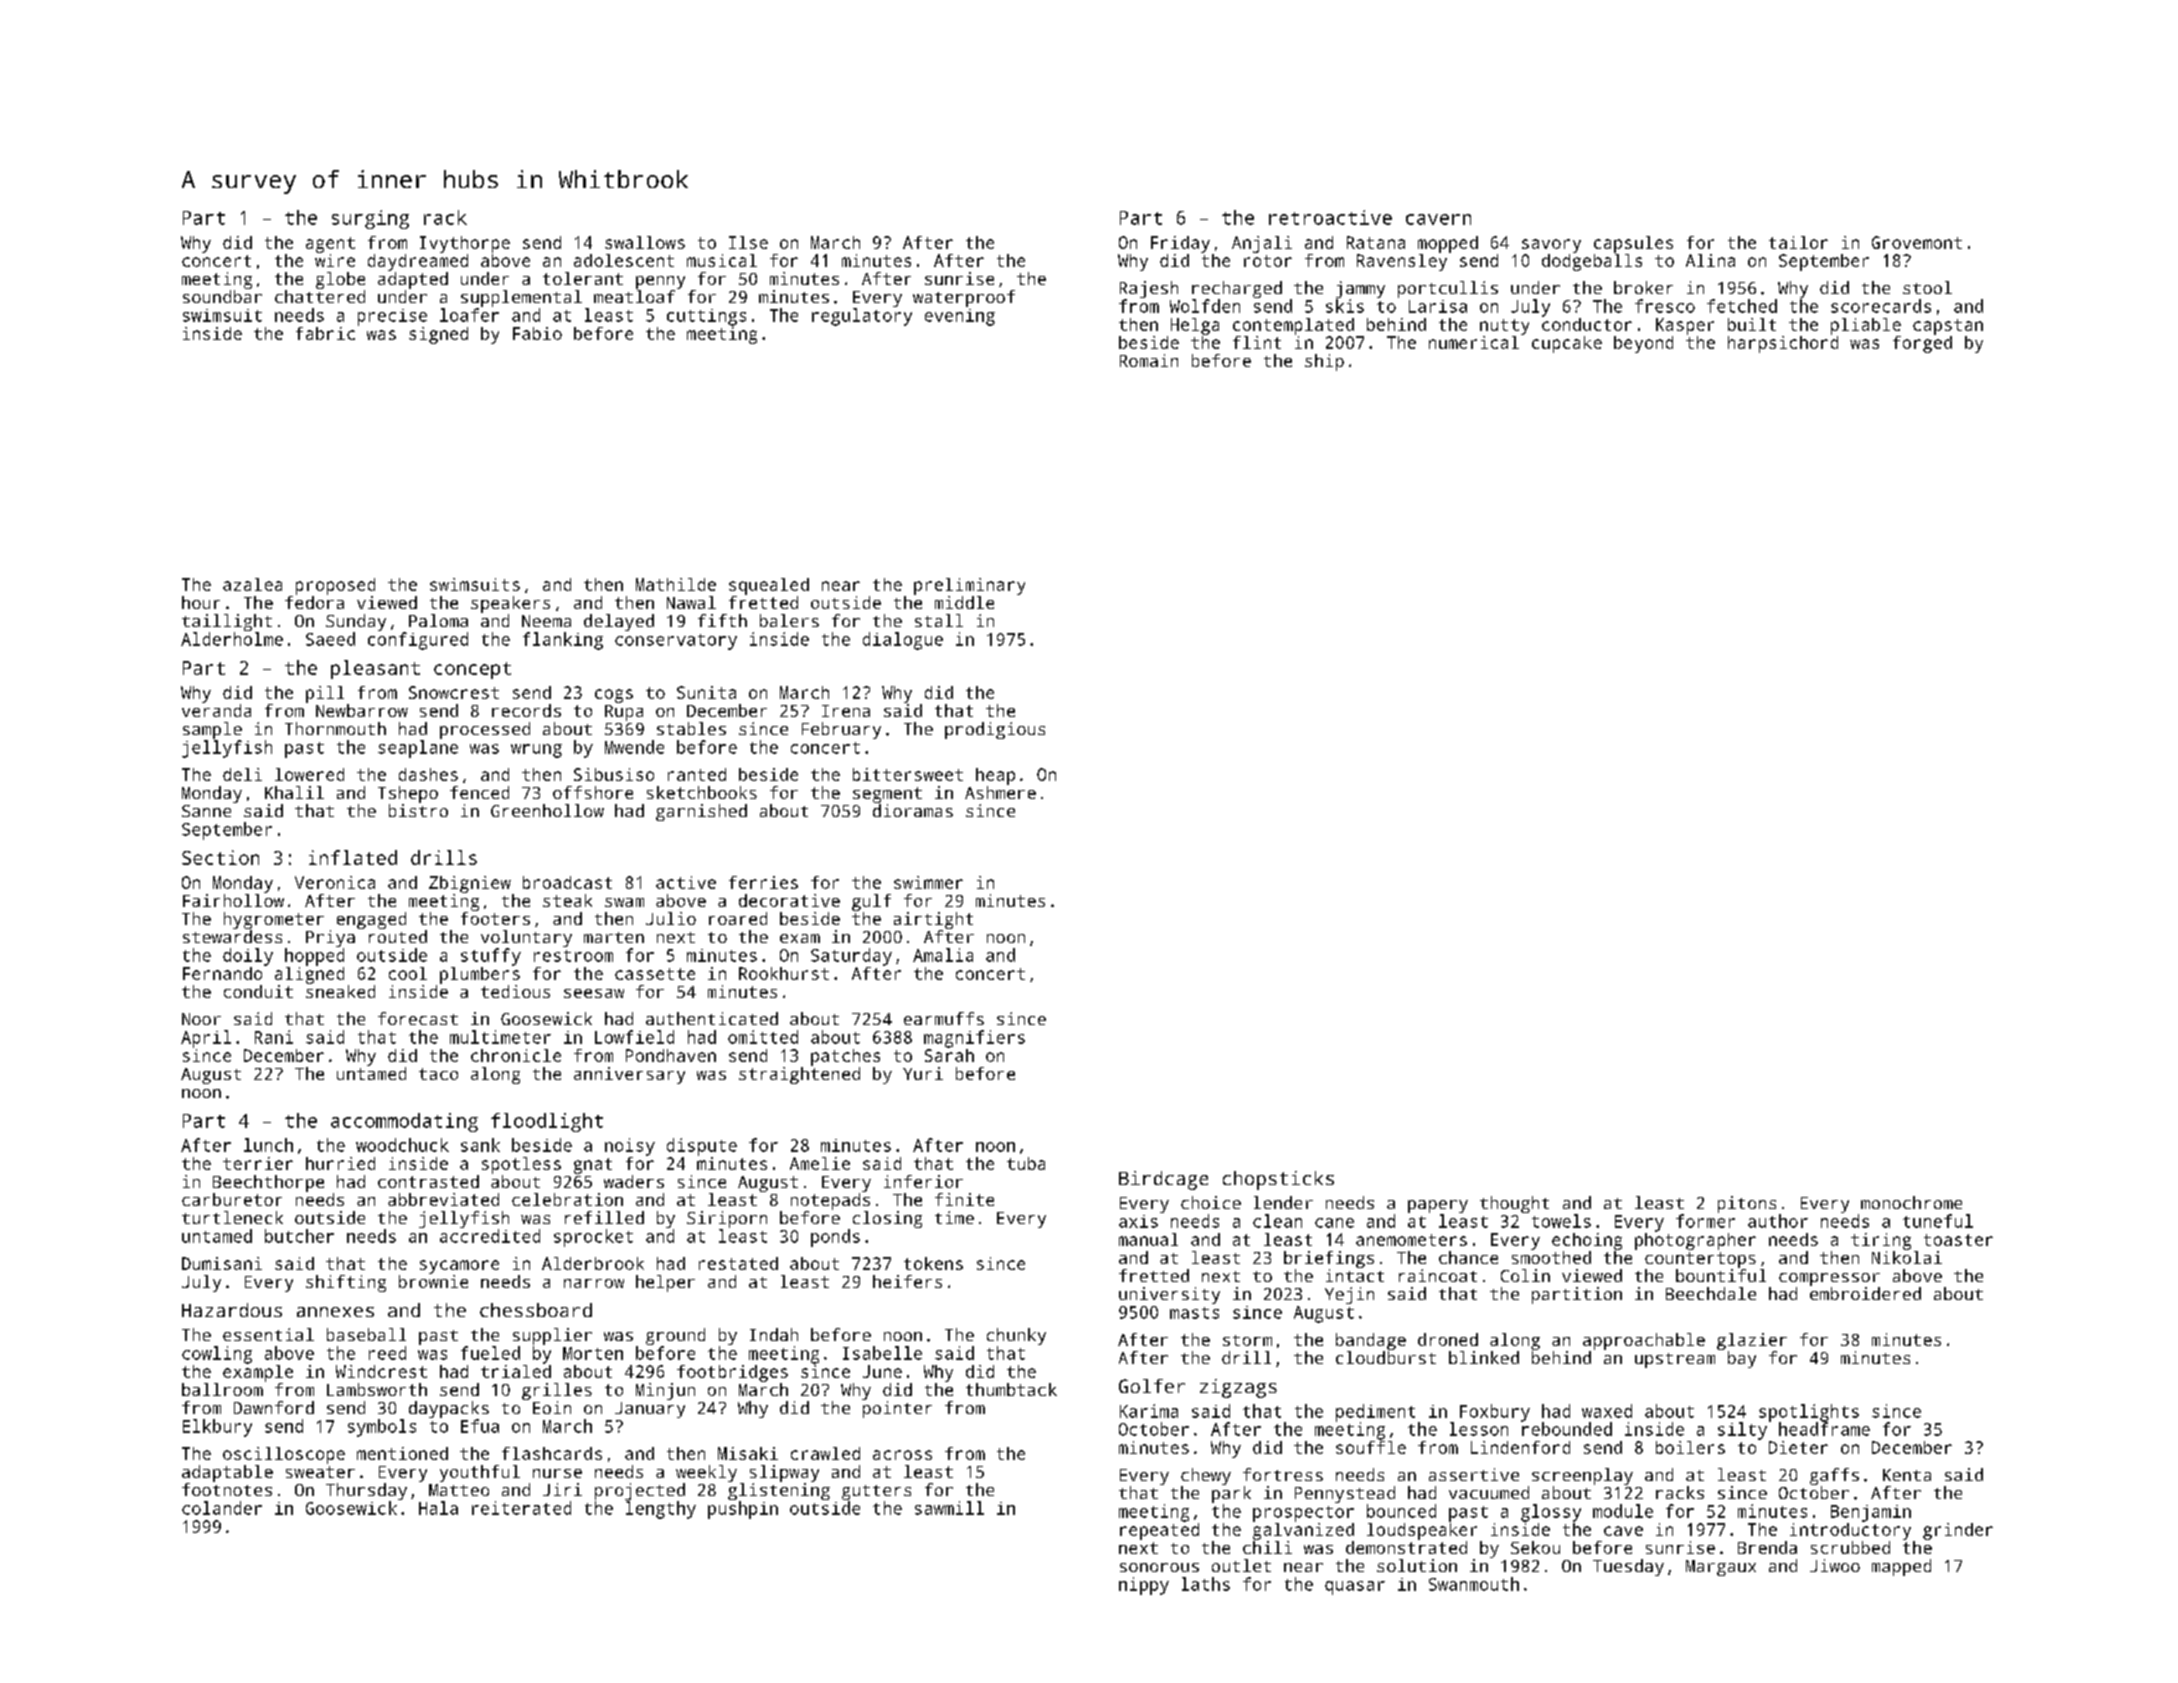 The height and width of the screenshot is (1683, 2178). I want to click on Dumisani, so click(222, 1263).
